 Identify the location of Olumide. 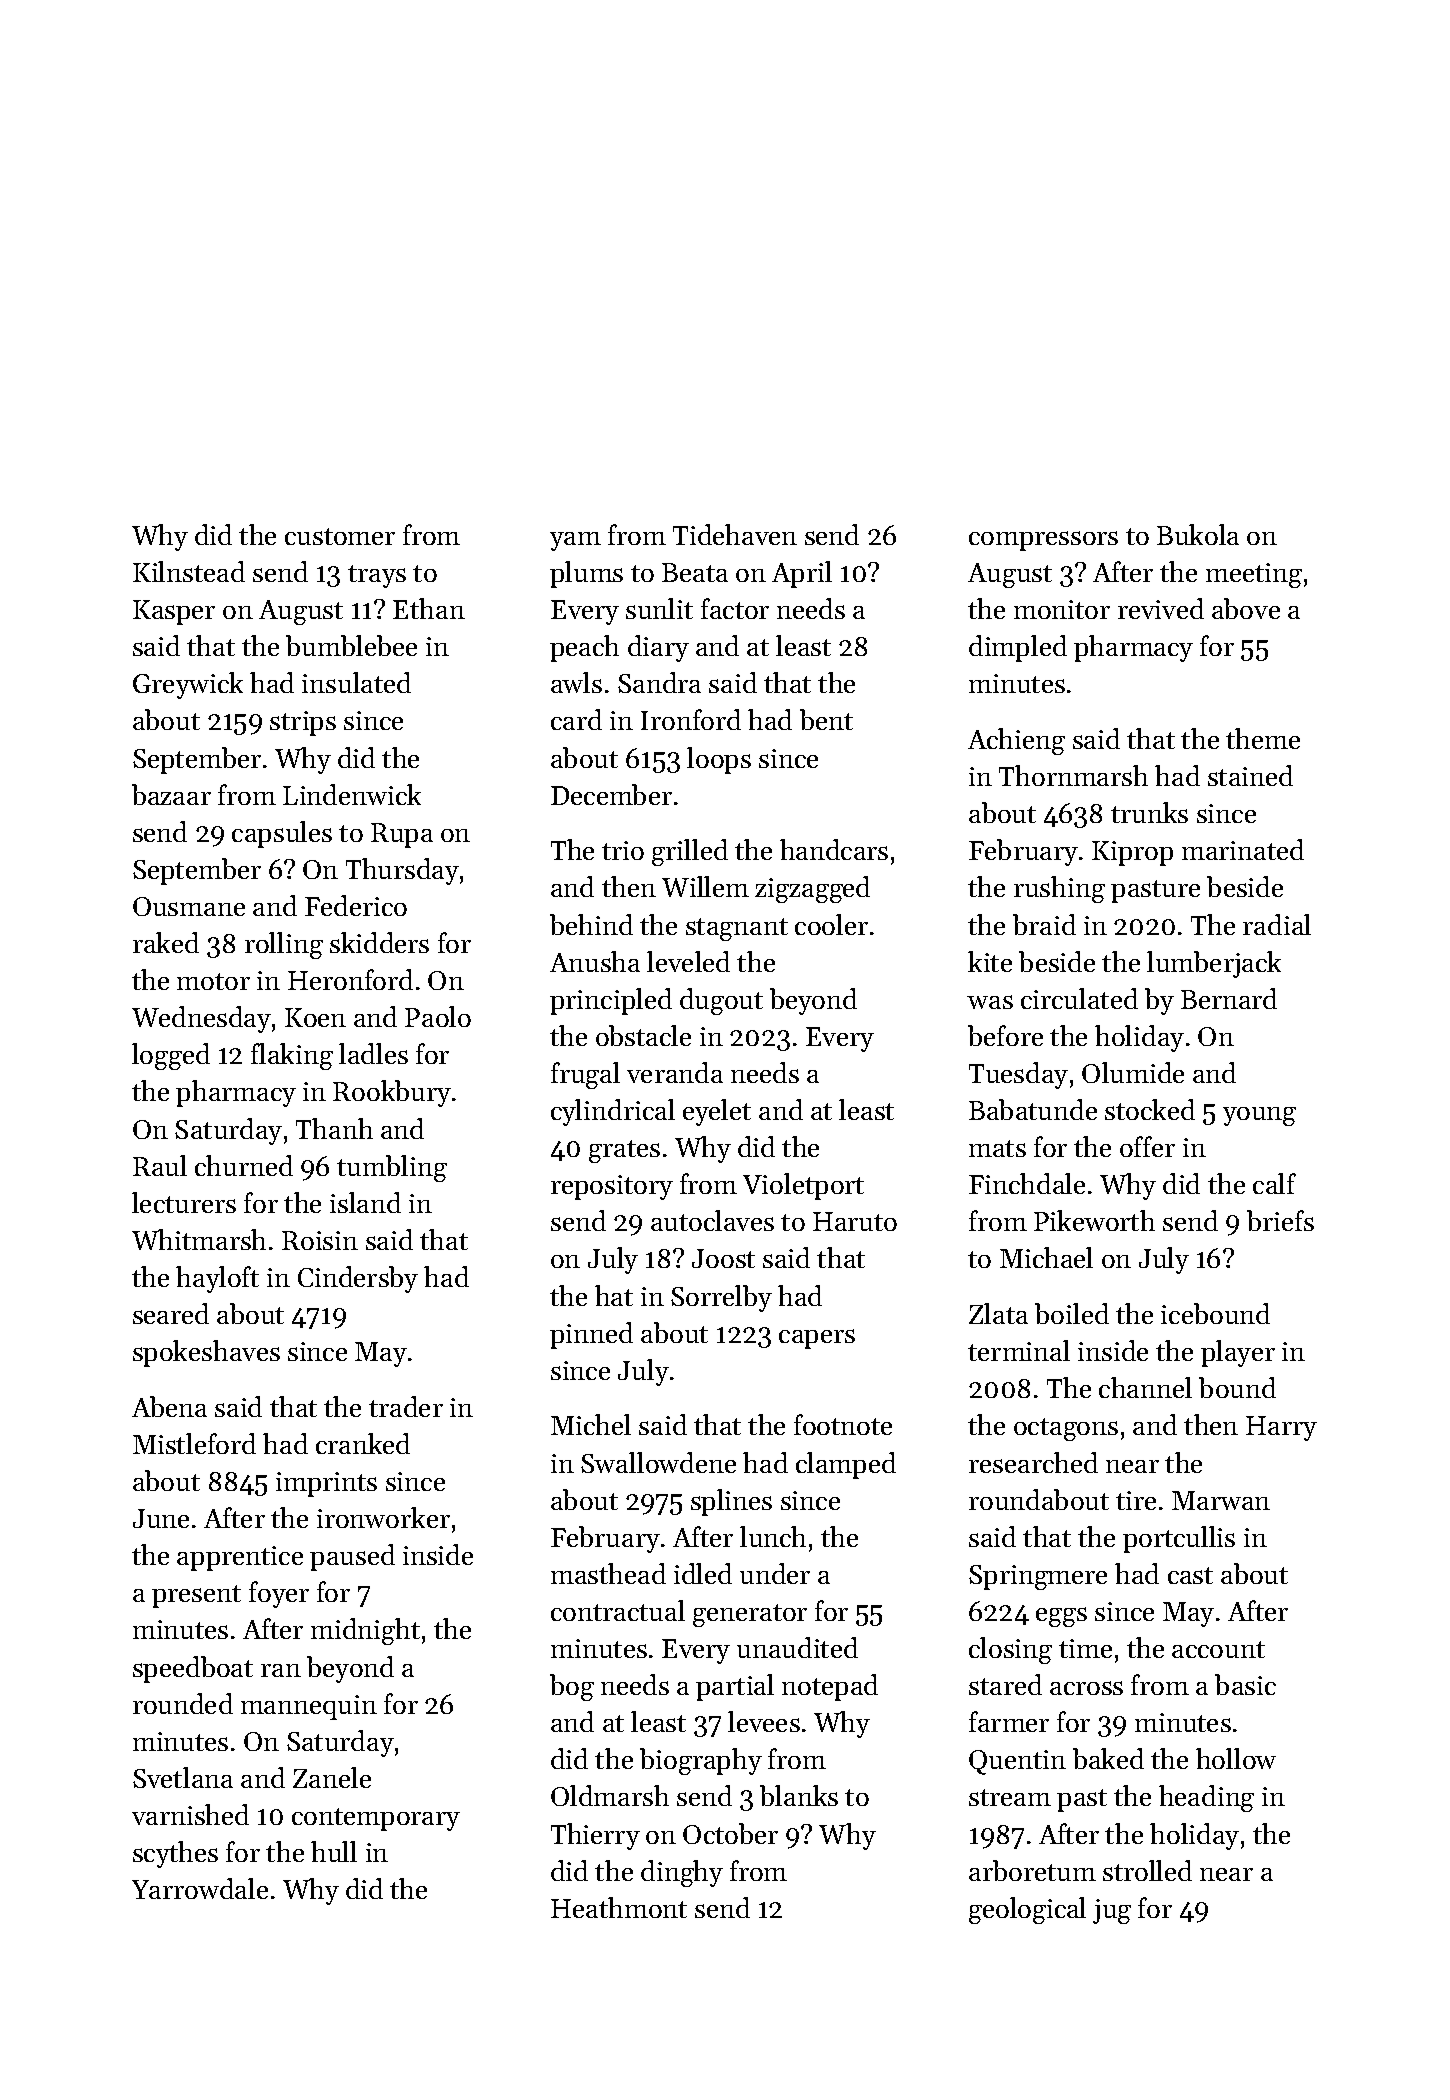
(1133, 1072).
